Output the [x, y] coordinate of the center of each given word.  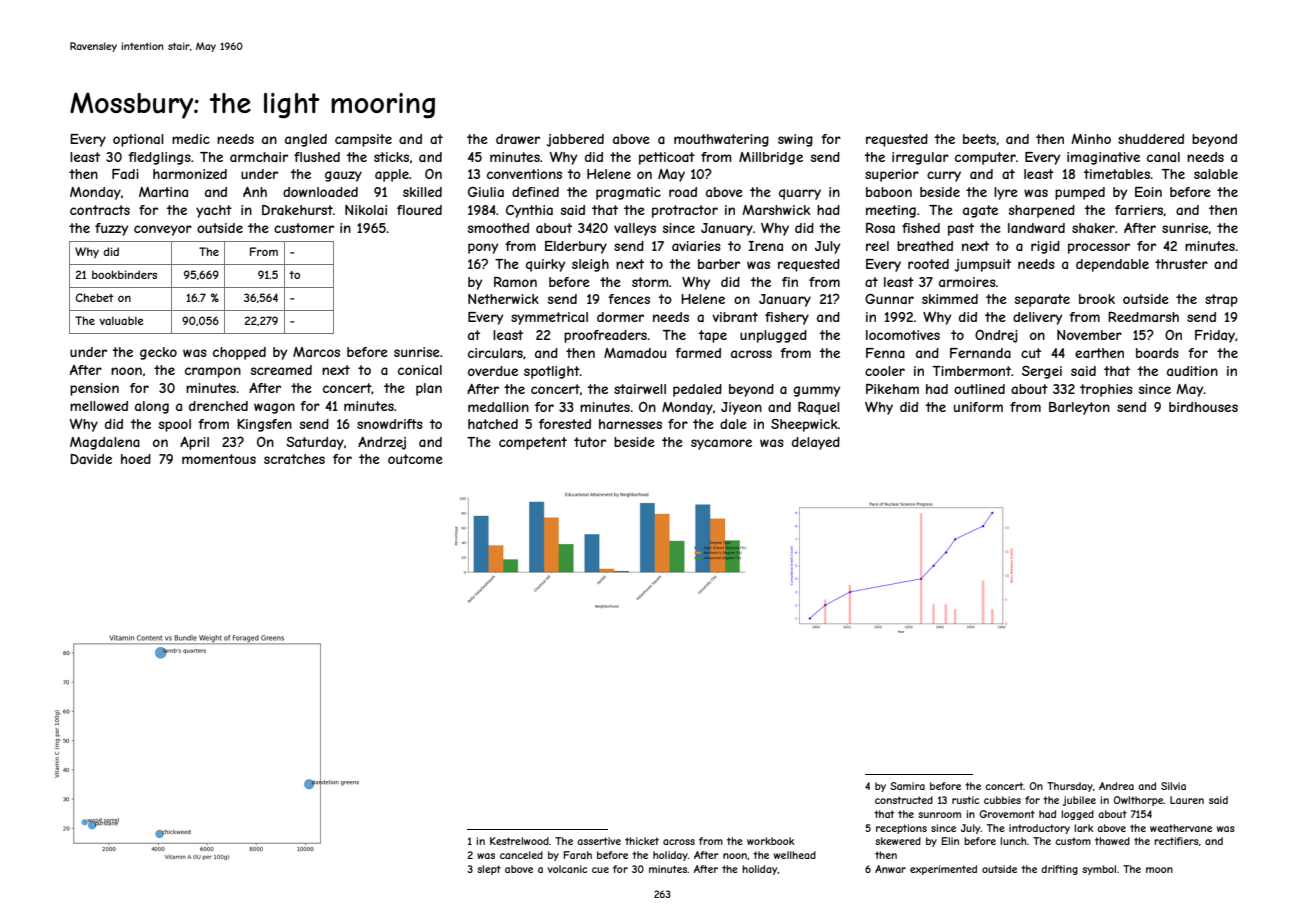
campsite [363, 140]
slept [489, 870]
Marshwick [776, 210]
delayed [816, 443]
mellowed [99, 406]
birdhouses [1203, 407]
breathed [925, 246]
